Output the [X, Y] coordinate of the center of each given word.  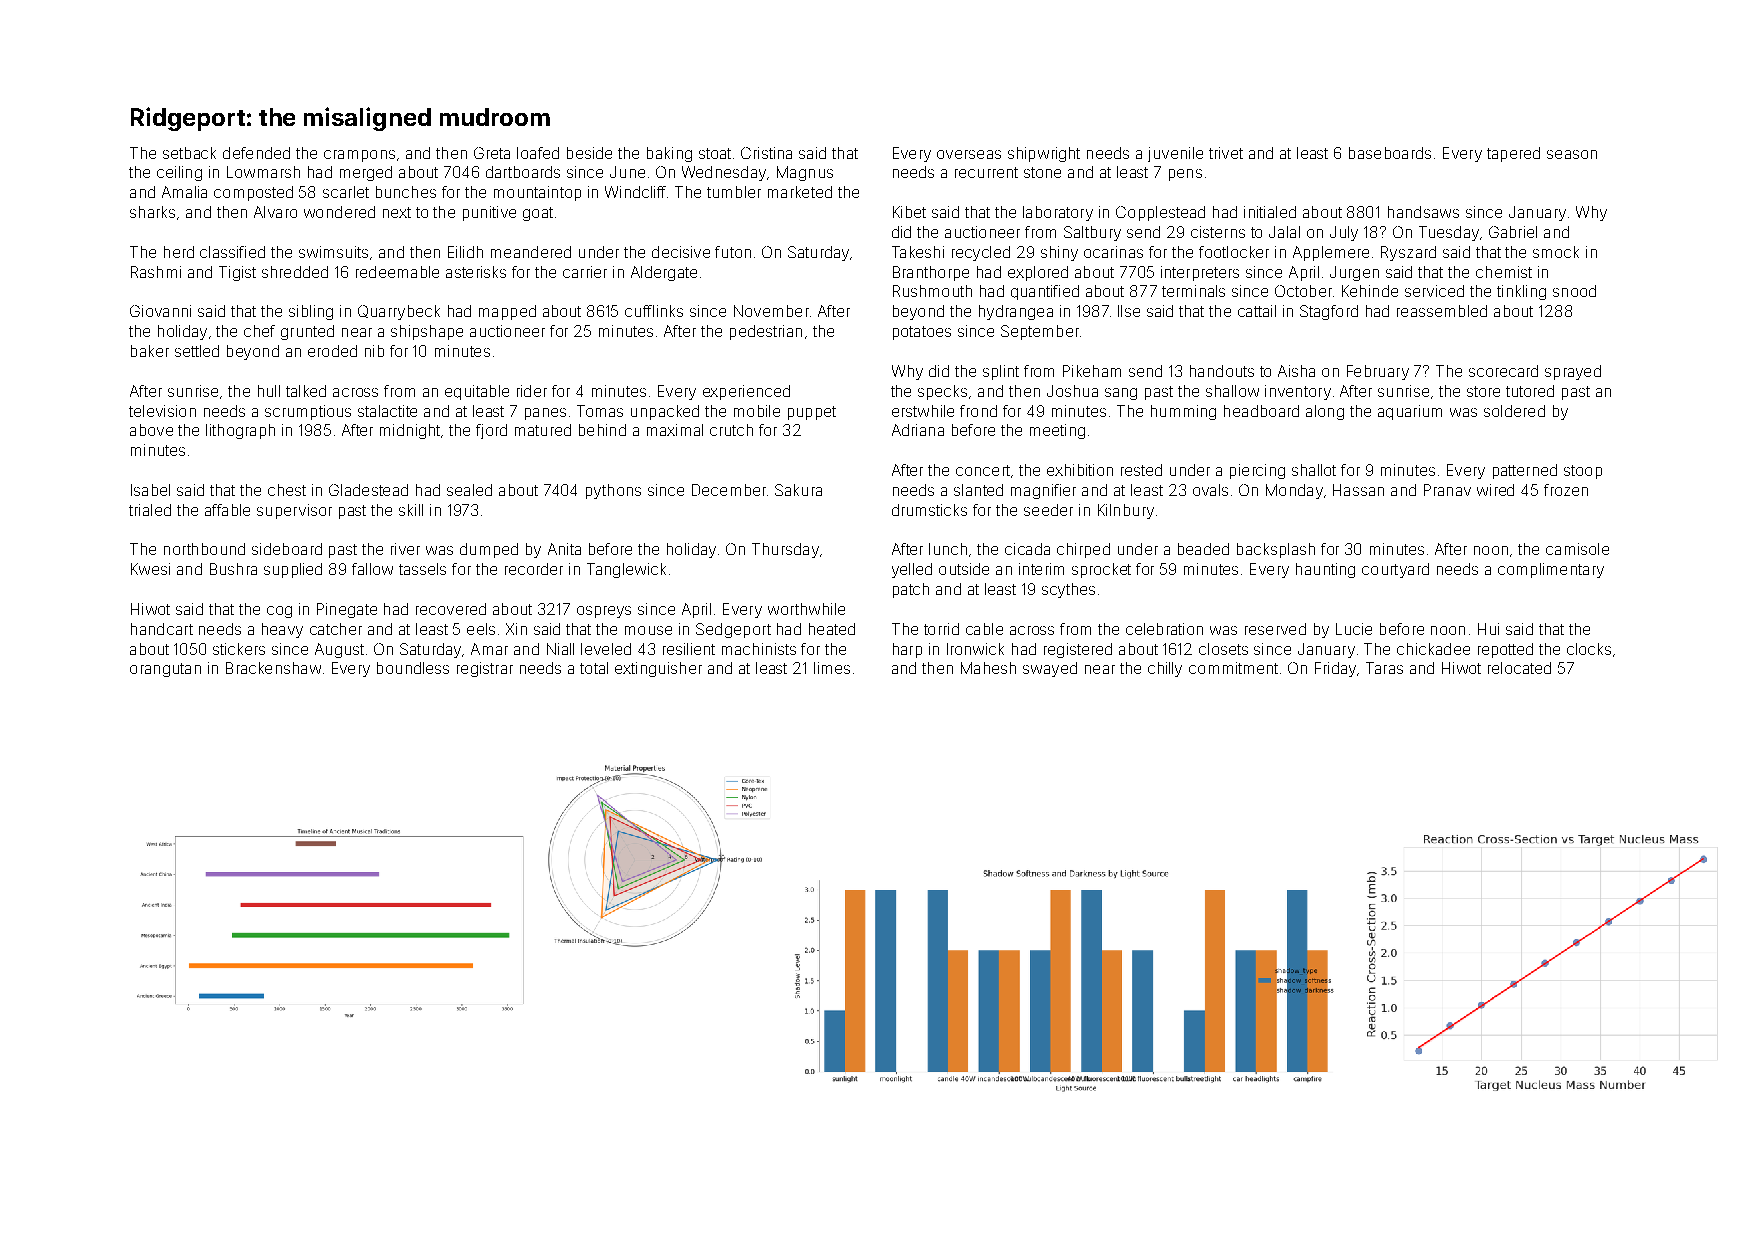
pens [1185, 175]
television [162, 411]
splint [1001, 372]
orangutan [165, 670]
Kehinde [1370, 291]
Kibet [909, 212]
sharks [152, 212]
